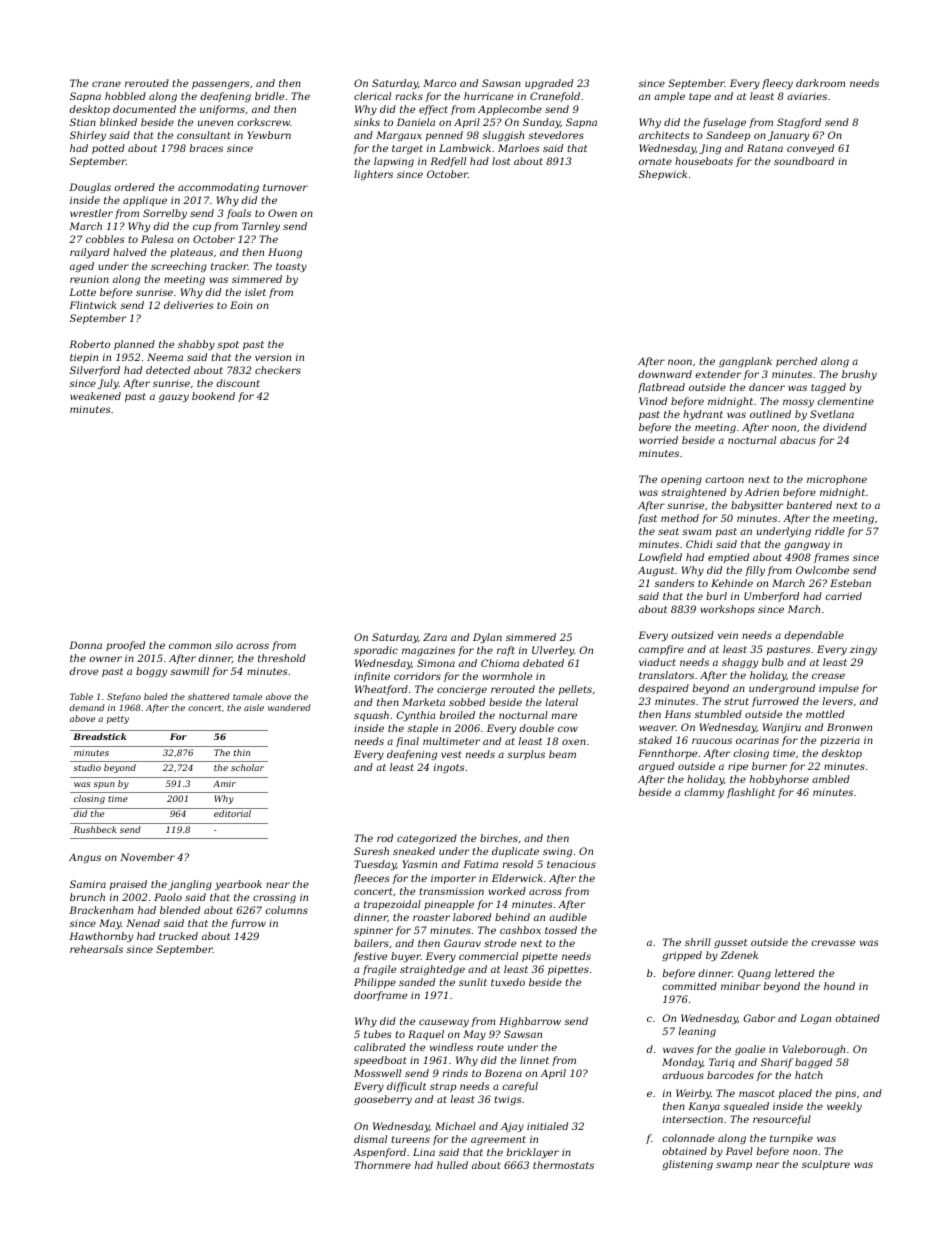 The image size is (952, 1233). I want to click on editorial, so click(232, 813).
